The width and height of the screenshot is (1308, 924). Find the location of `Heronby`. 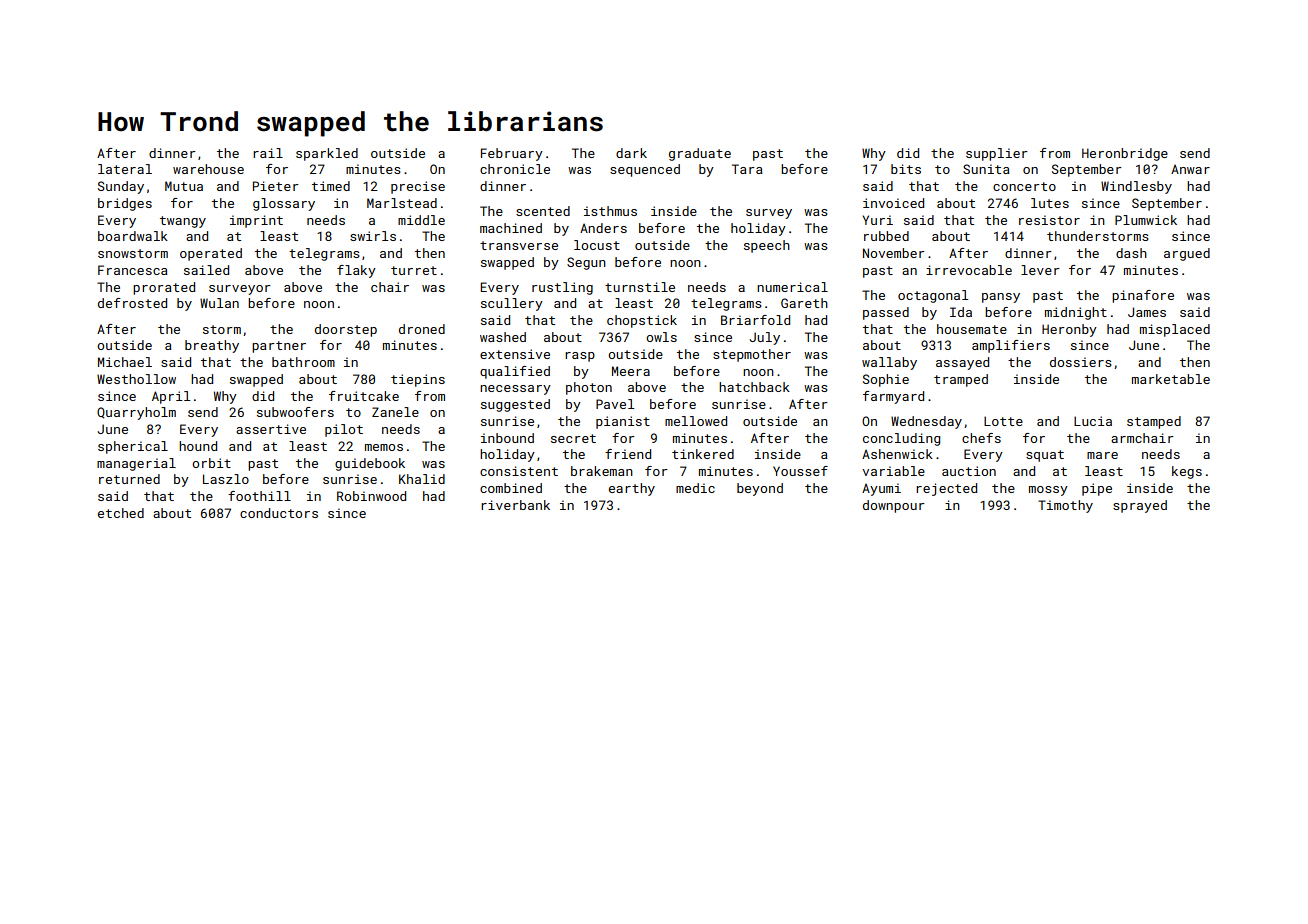

Heronby is located at coordinates (1069, 330).
